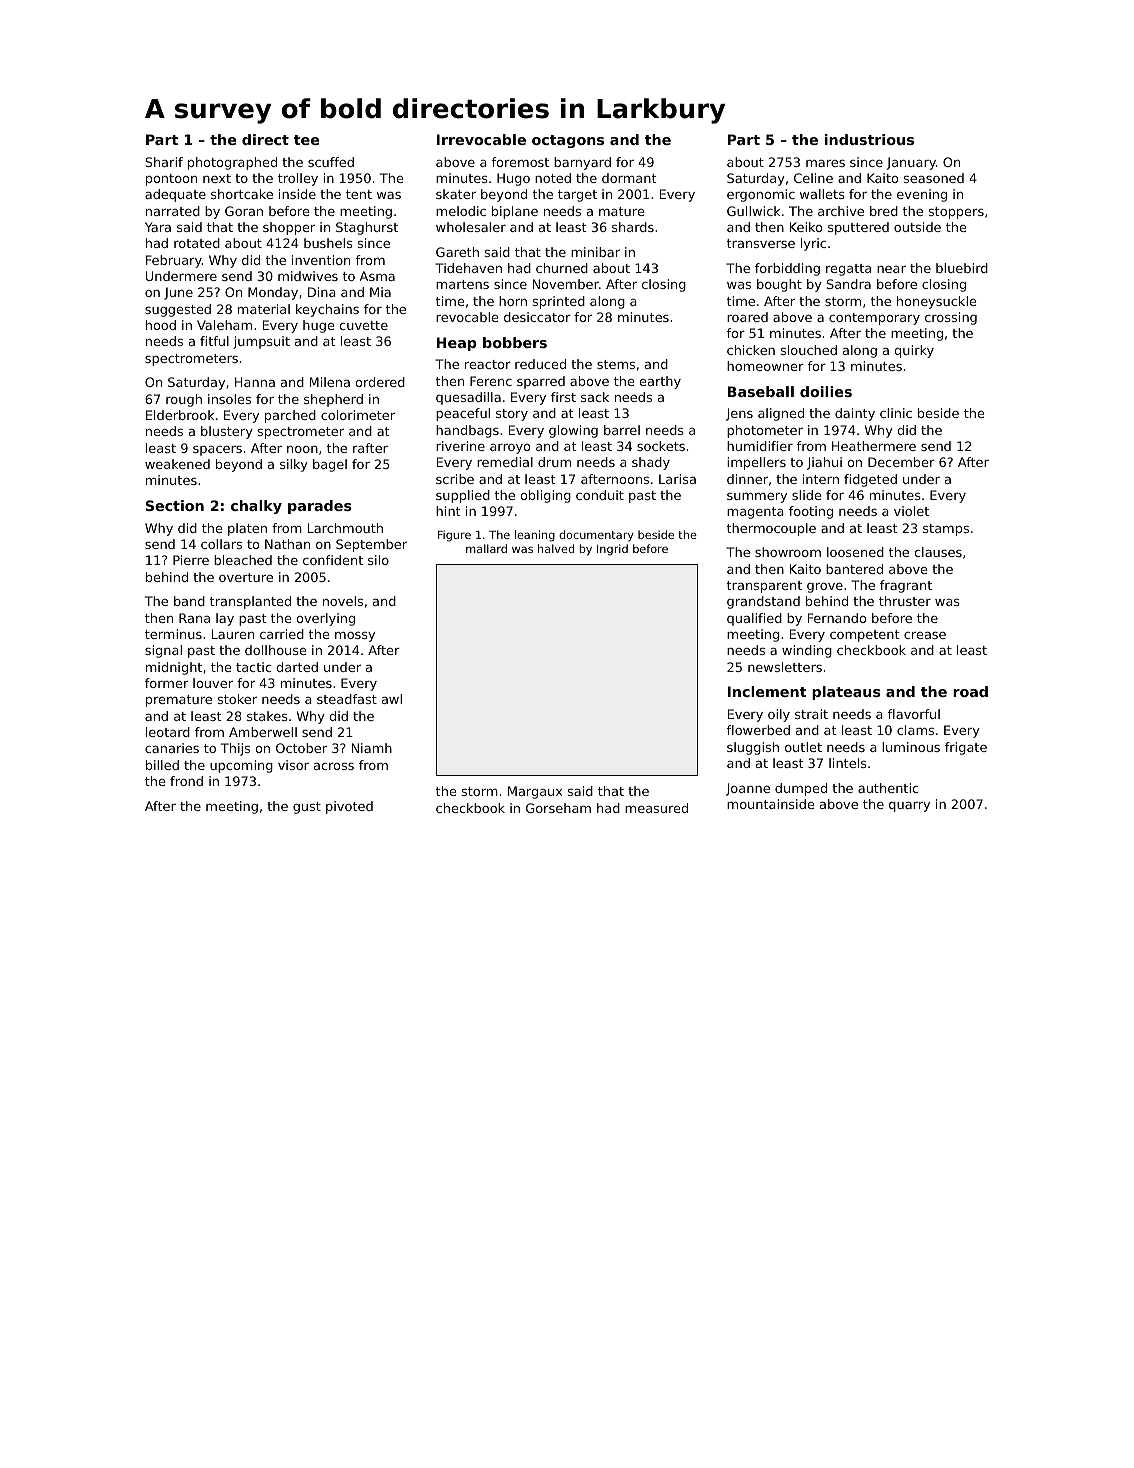 The image size is (1134, 1468). I want to click on mallard, so click(486, 548).
